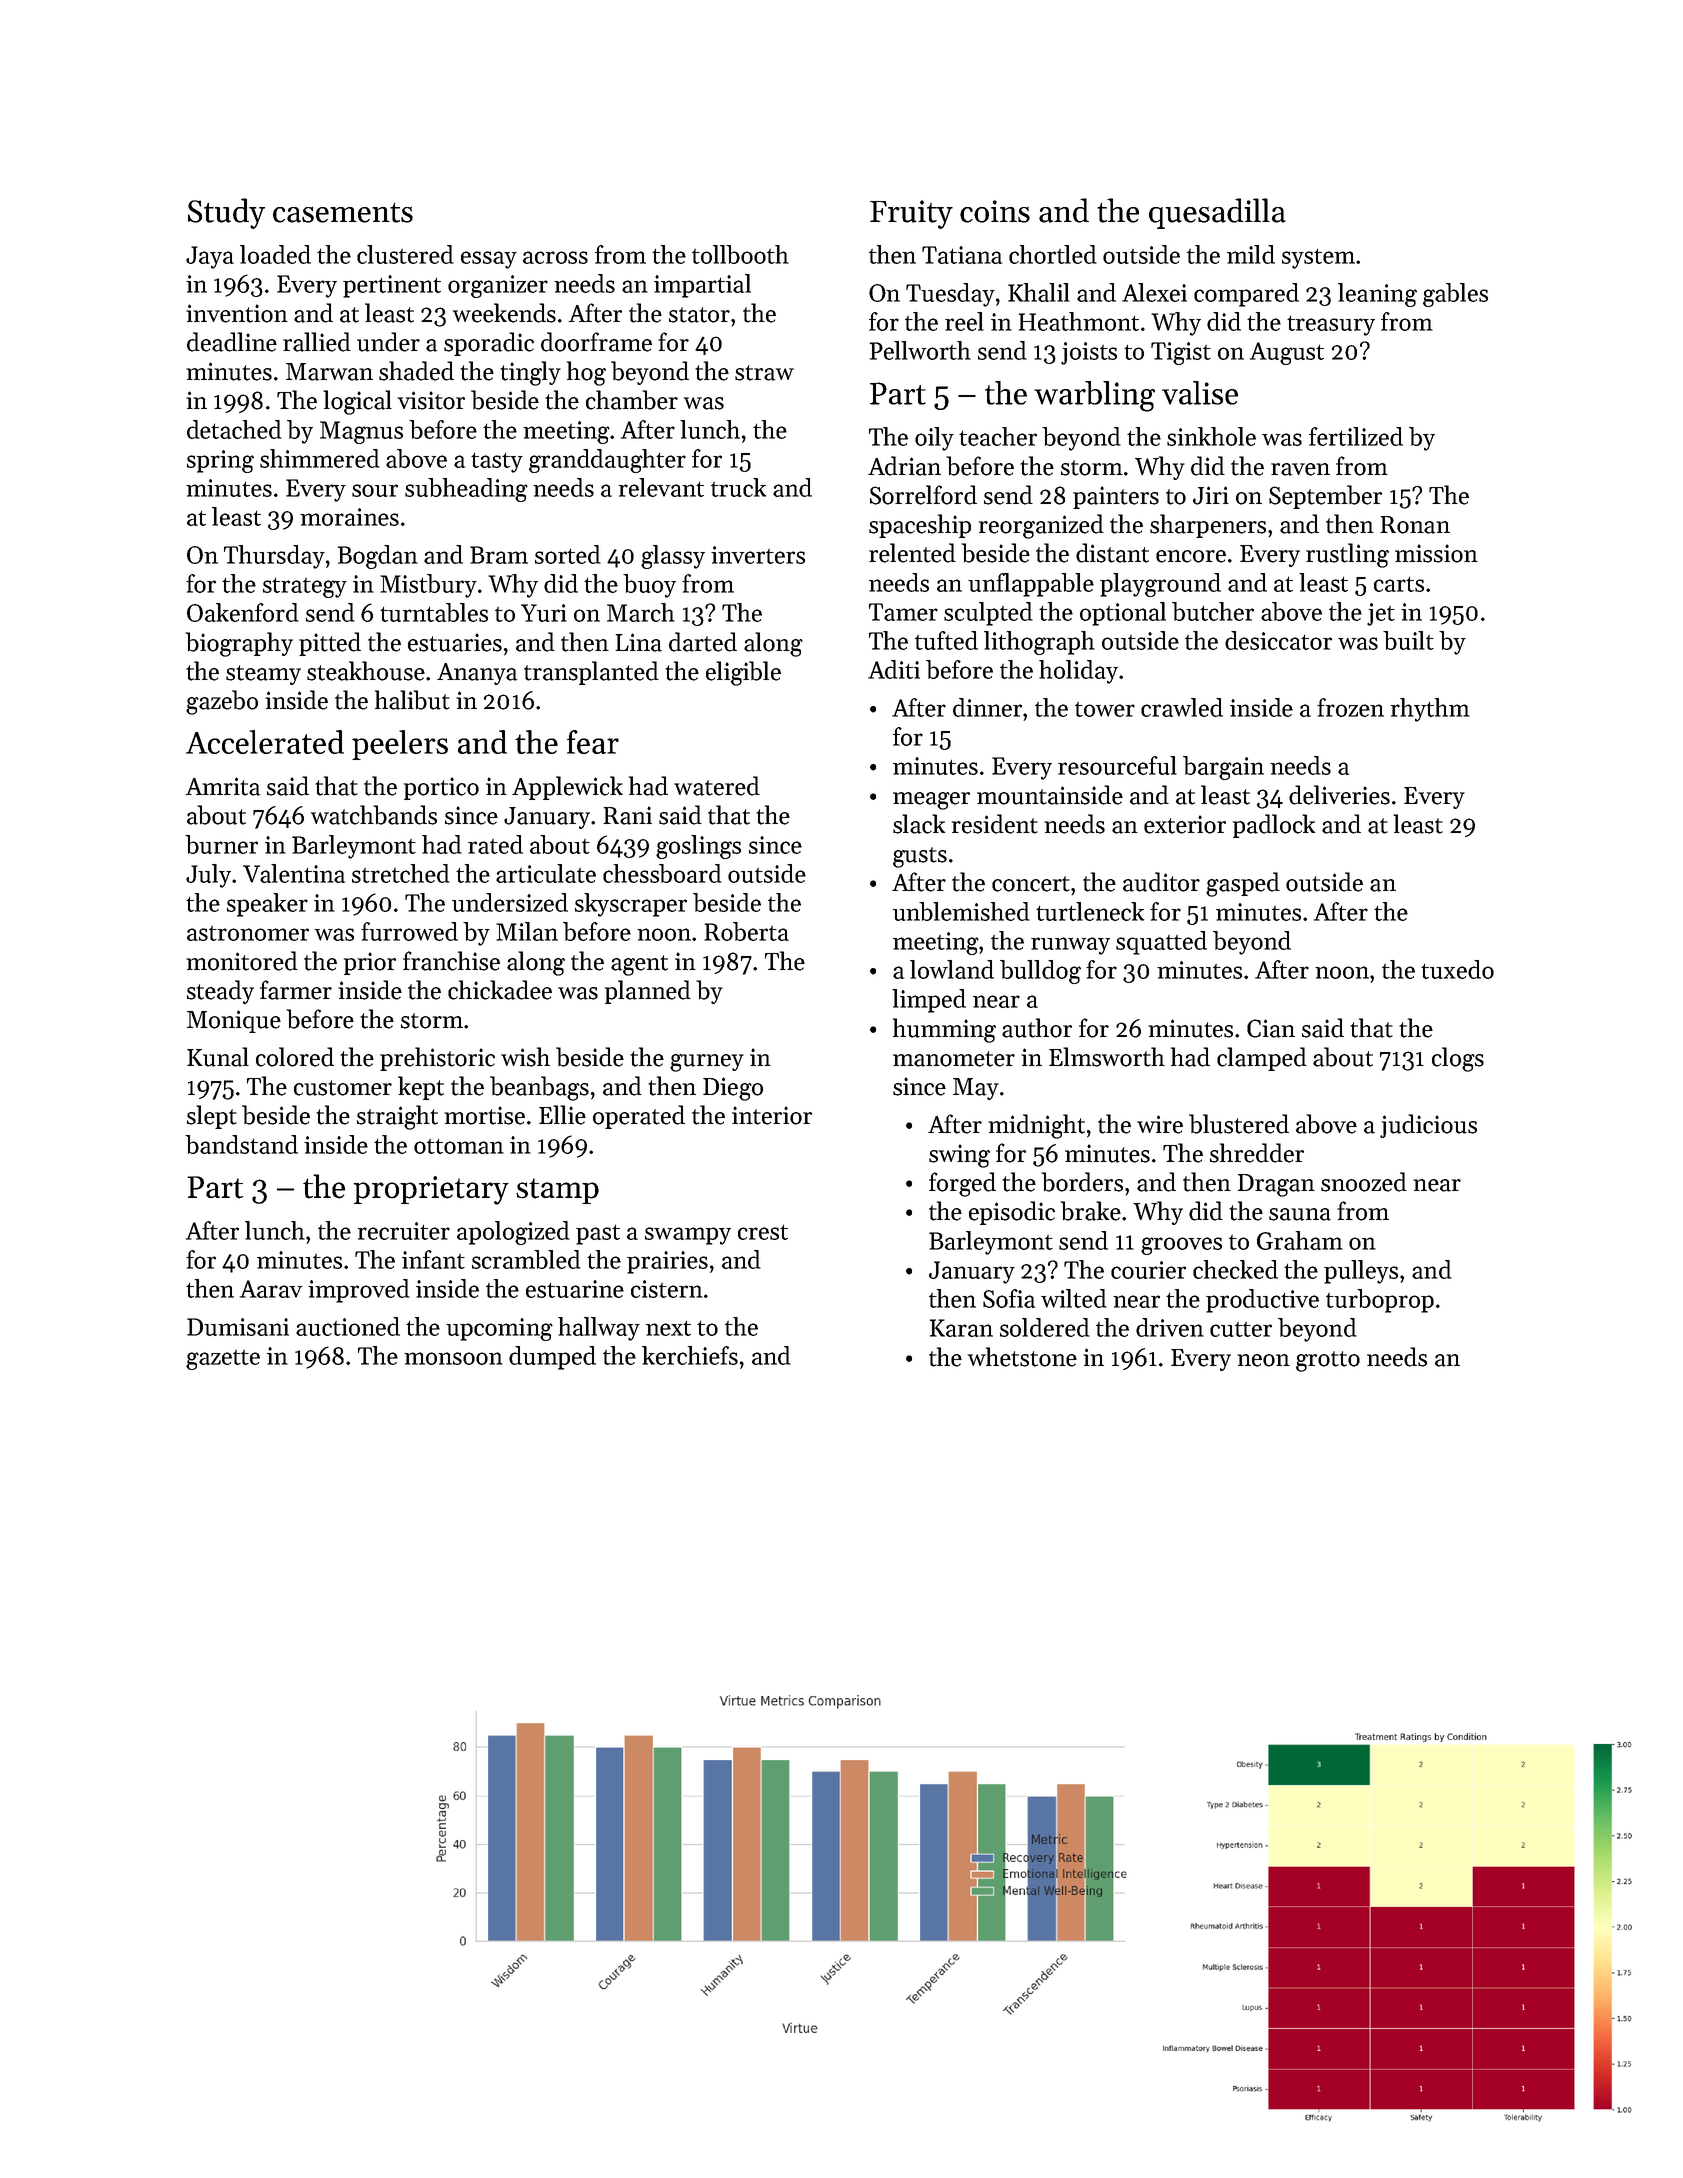 This screenshot has width=1683, height=2178. What do you see at coordinates (1328, 1361) in the screenshot?
I see `grotto` at bounding box center [1328, 1361].
